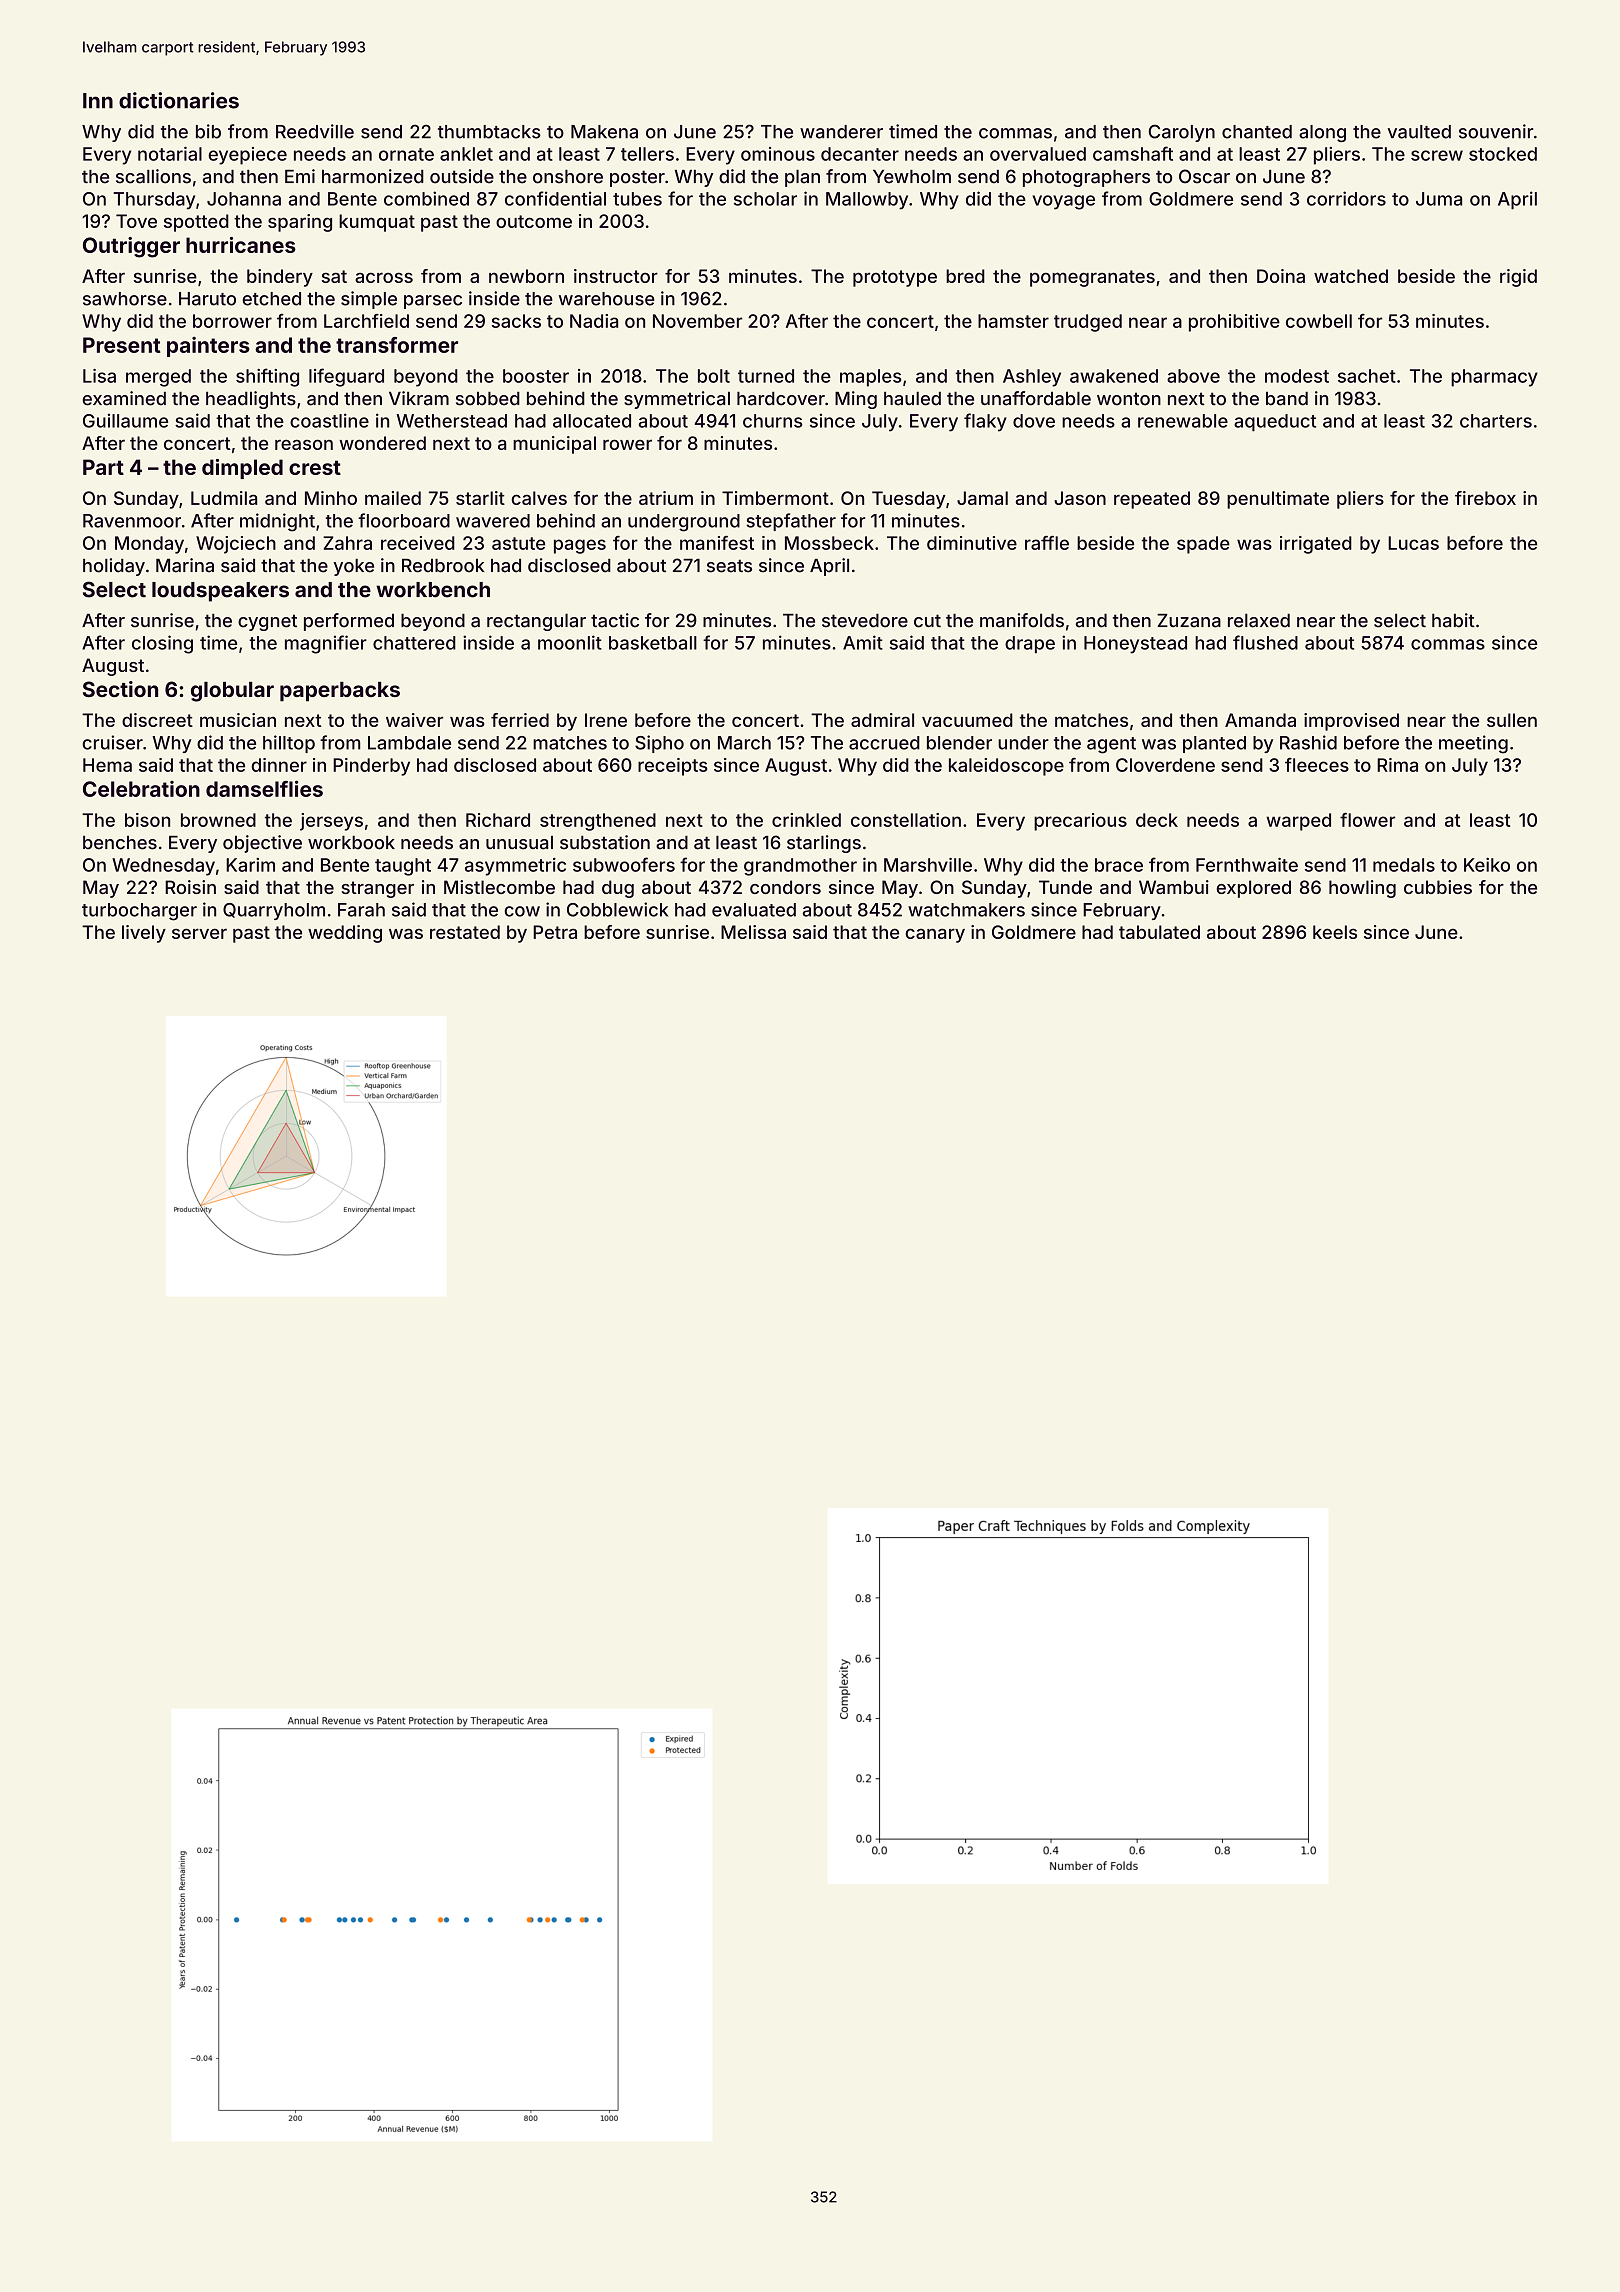 The width and height of the page is (1620, 2292). What do you see at coordinates (753, 932) in the page?
I see `Melissa` at bounding box center [753, 932].
